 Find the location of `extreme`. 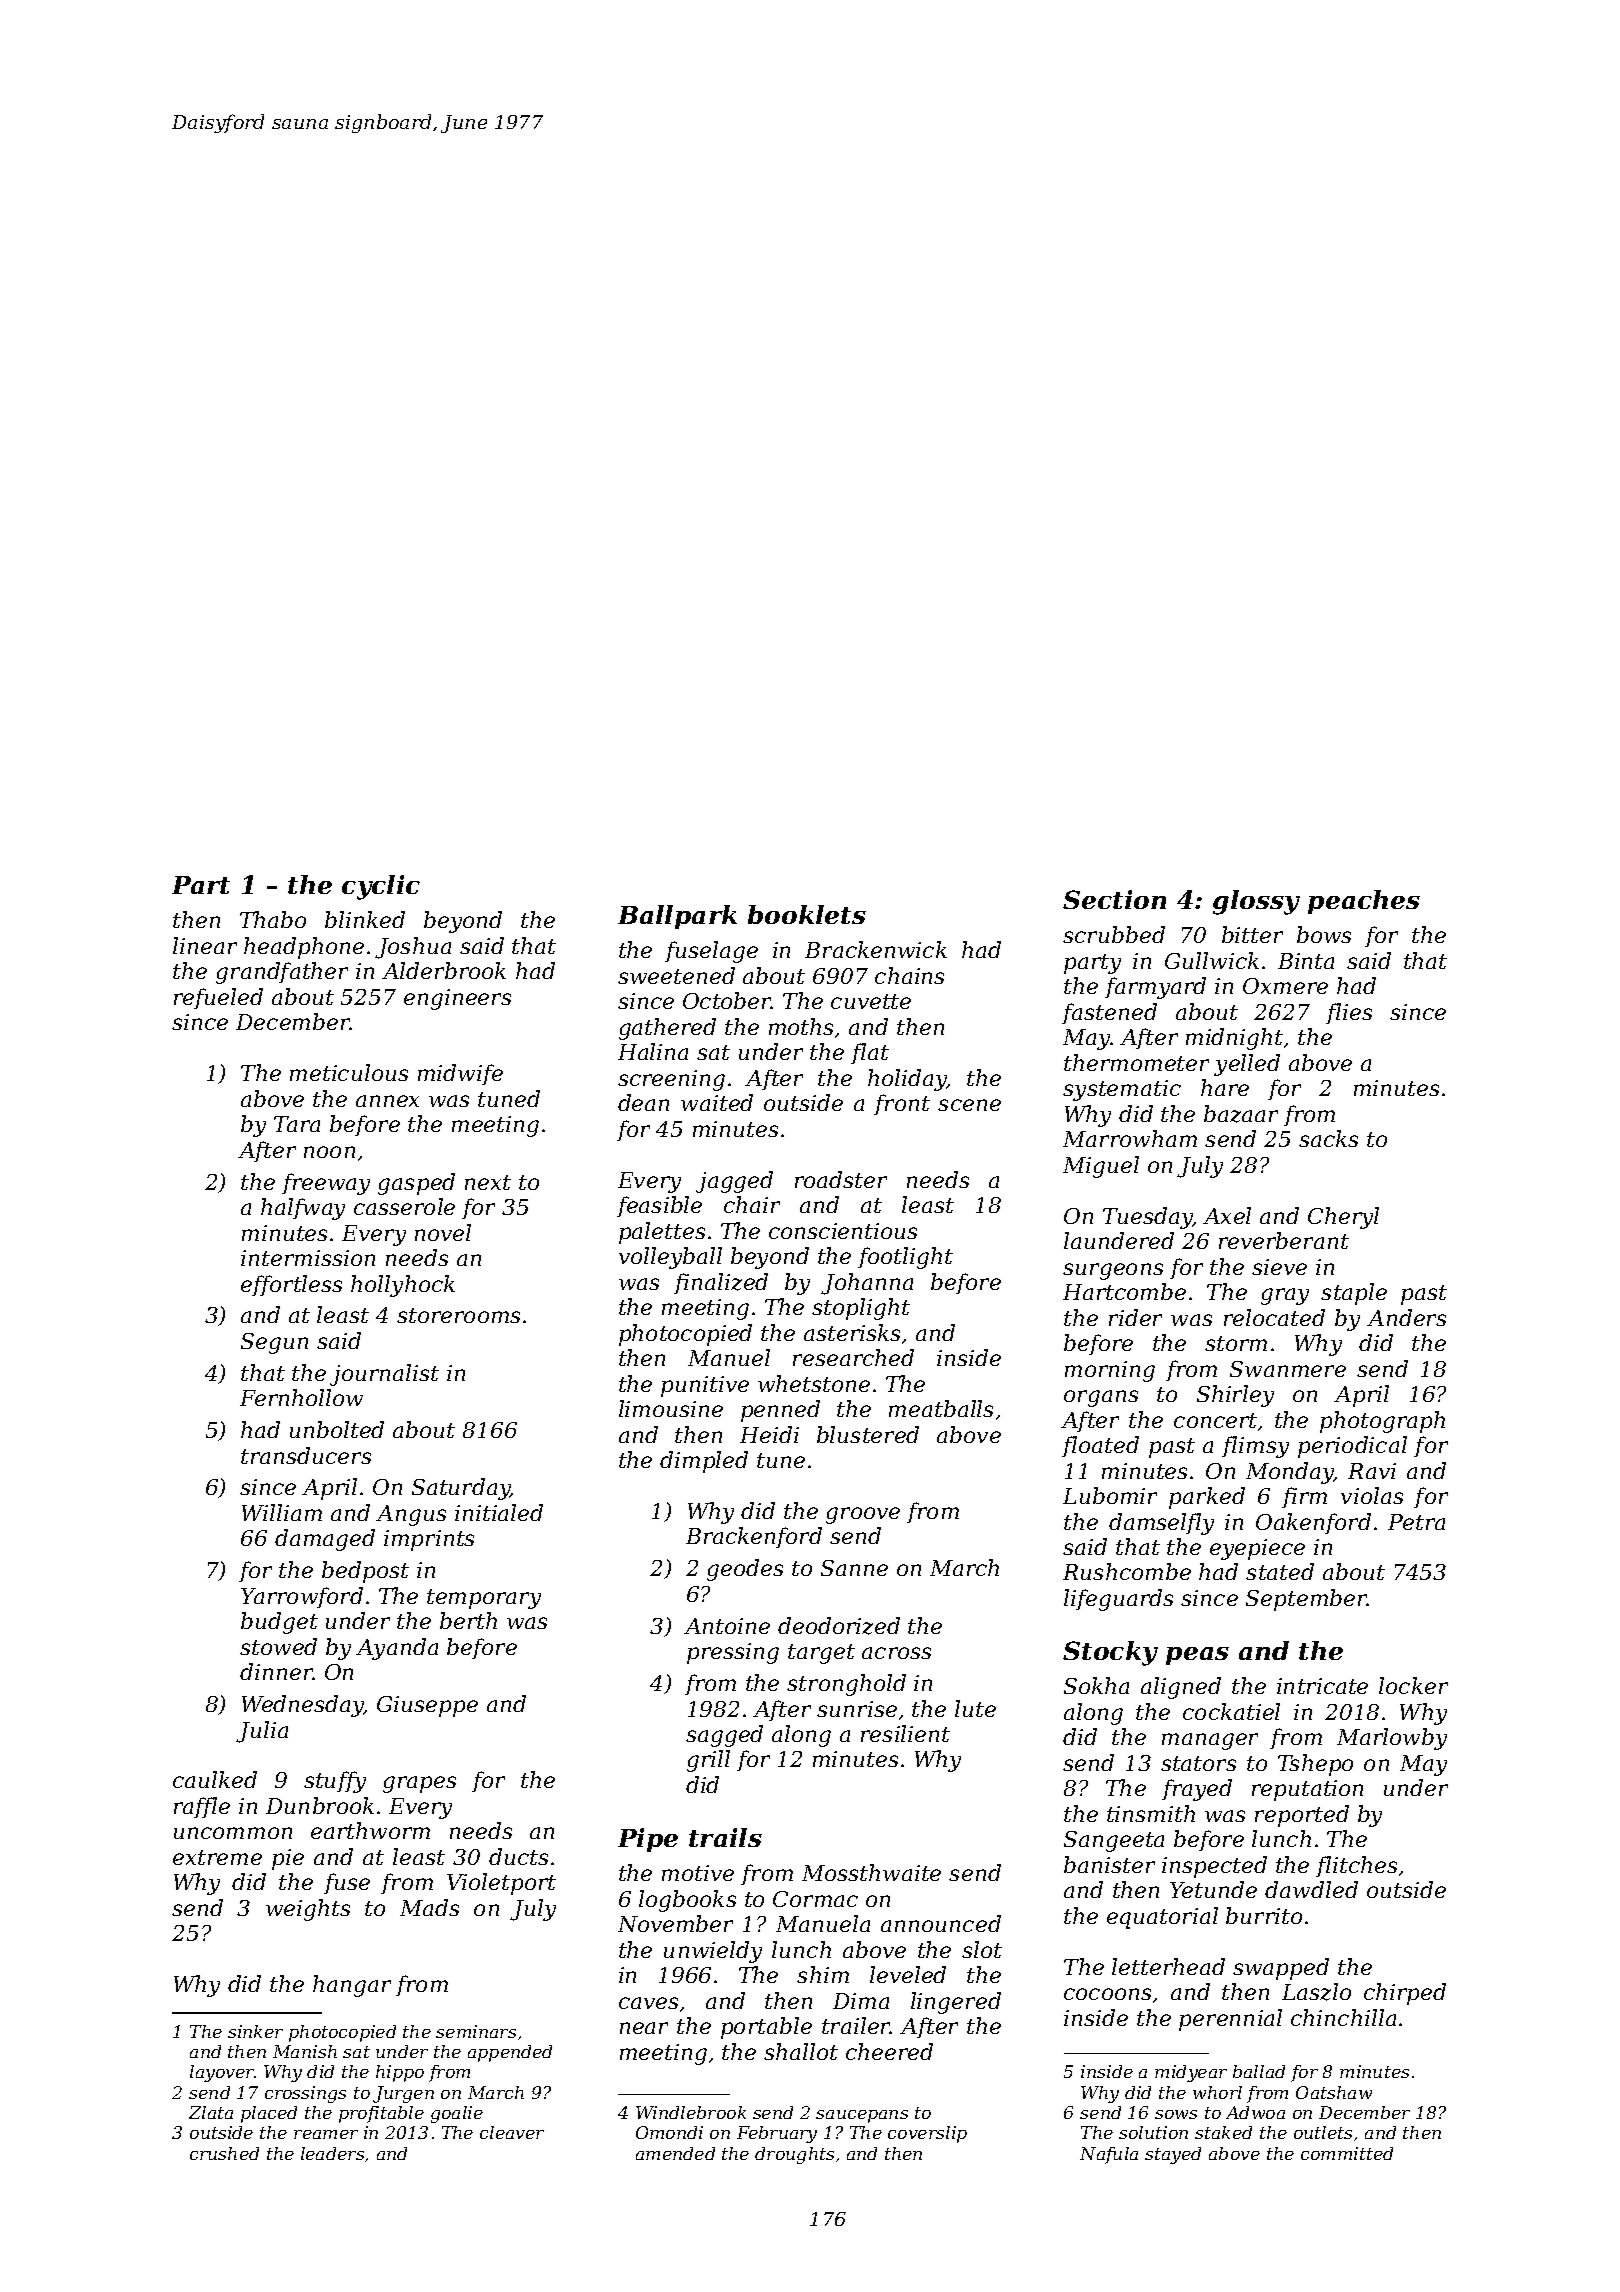

extreme is located at coordinates (217, 1857).
